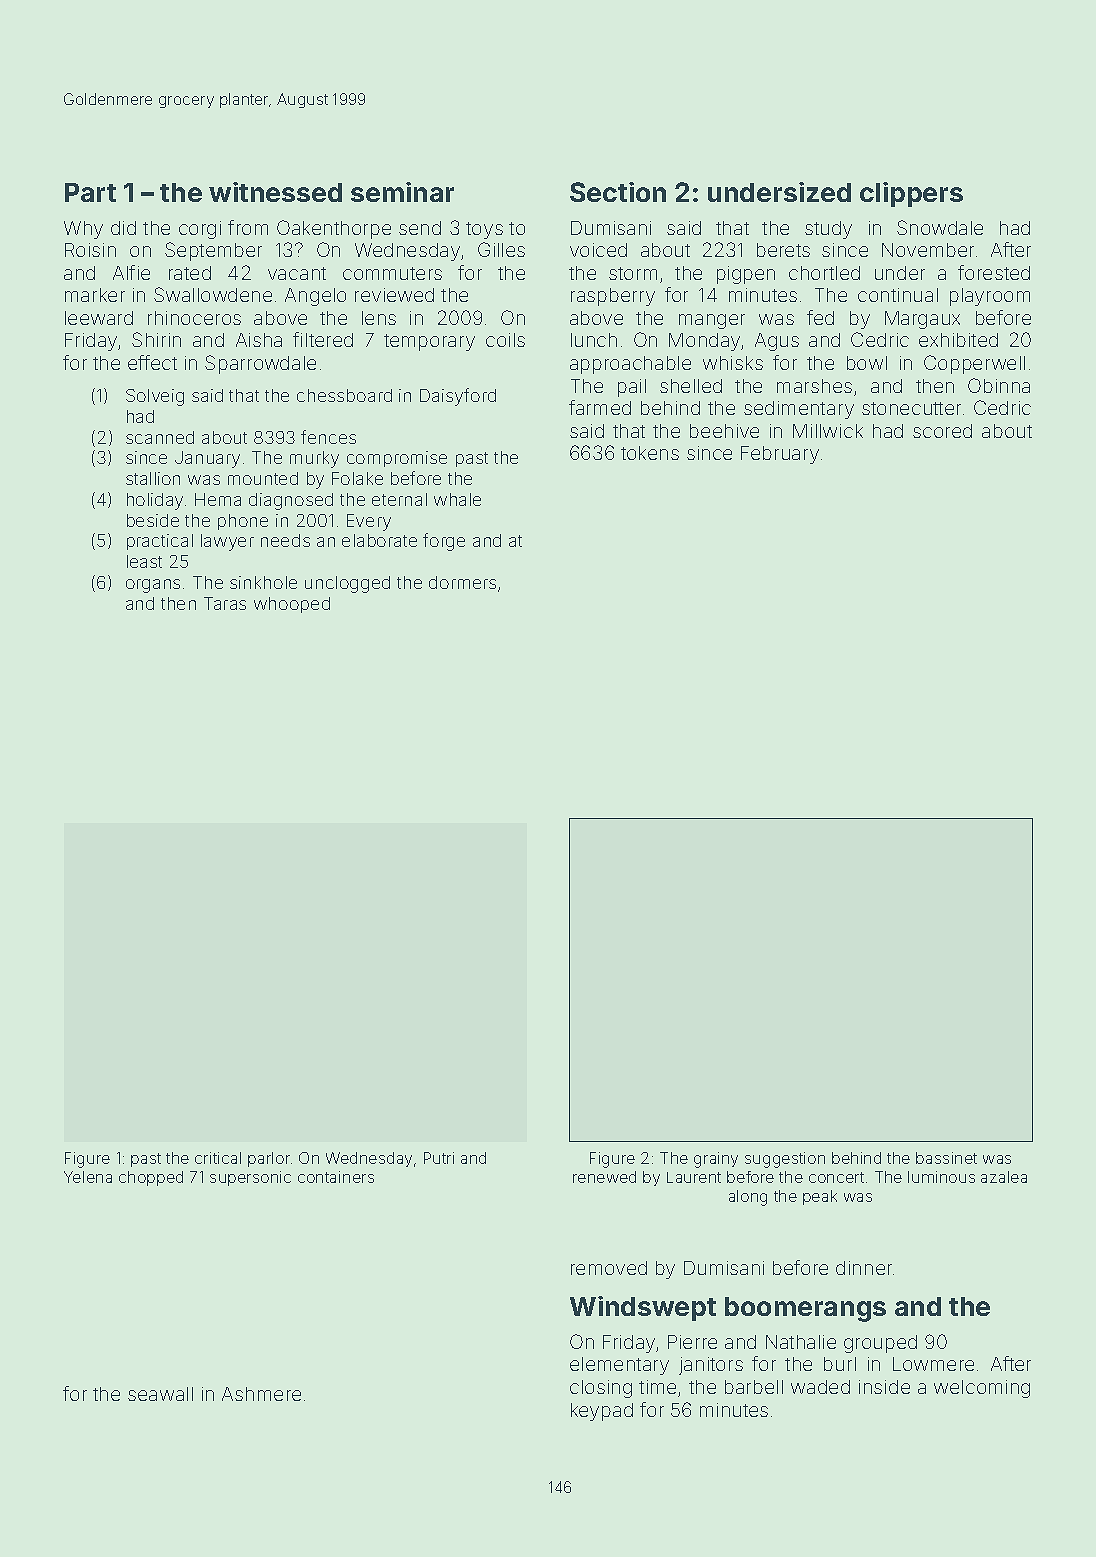 The width and height of the screenshot is (1096, 1557). Describe the element at coordinates (942, 431) in the screenshot. I see `scored` at that location.
